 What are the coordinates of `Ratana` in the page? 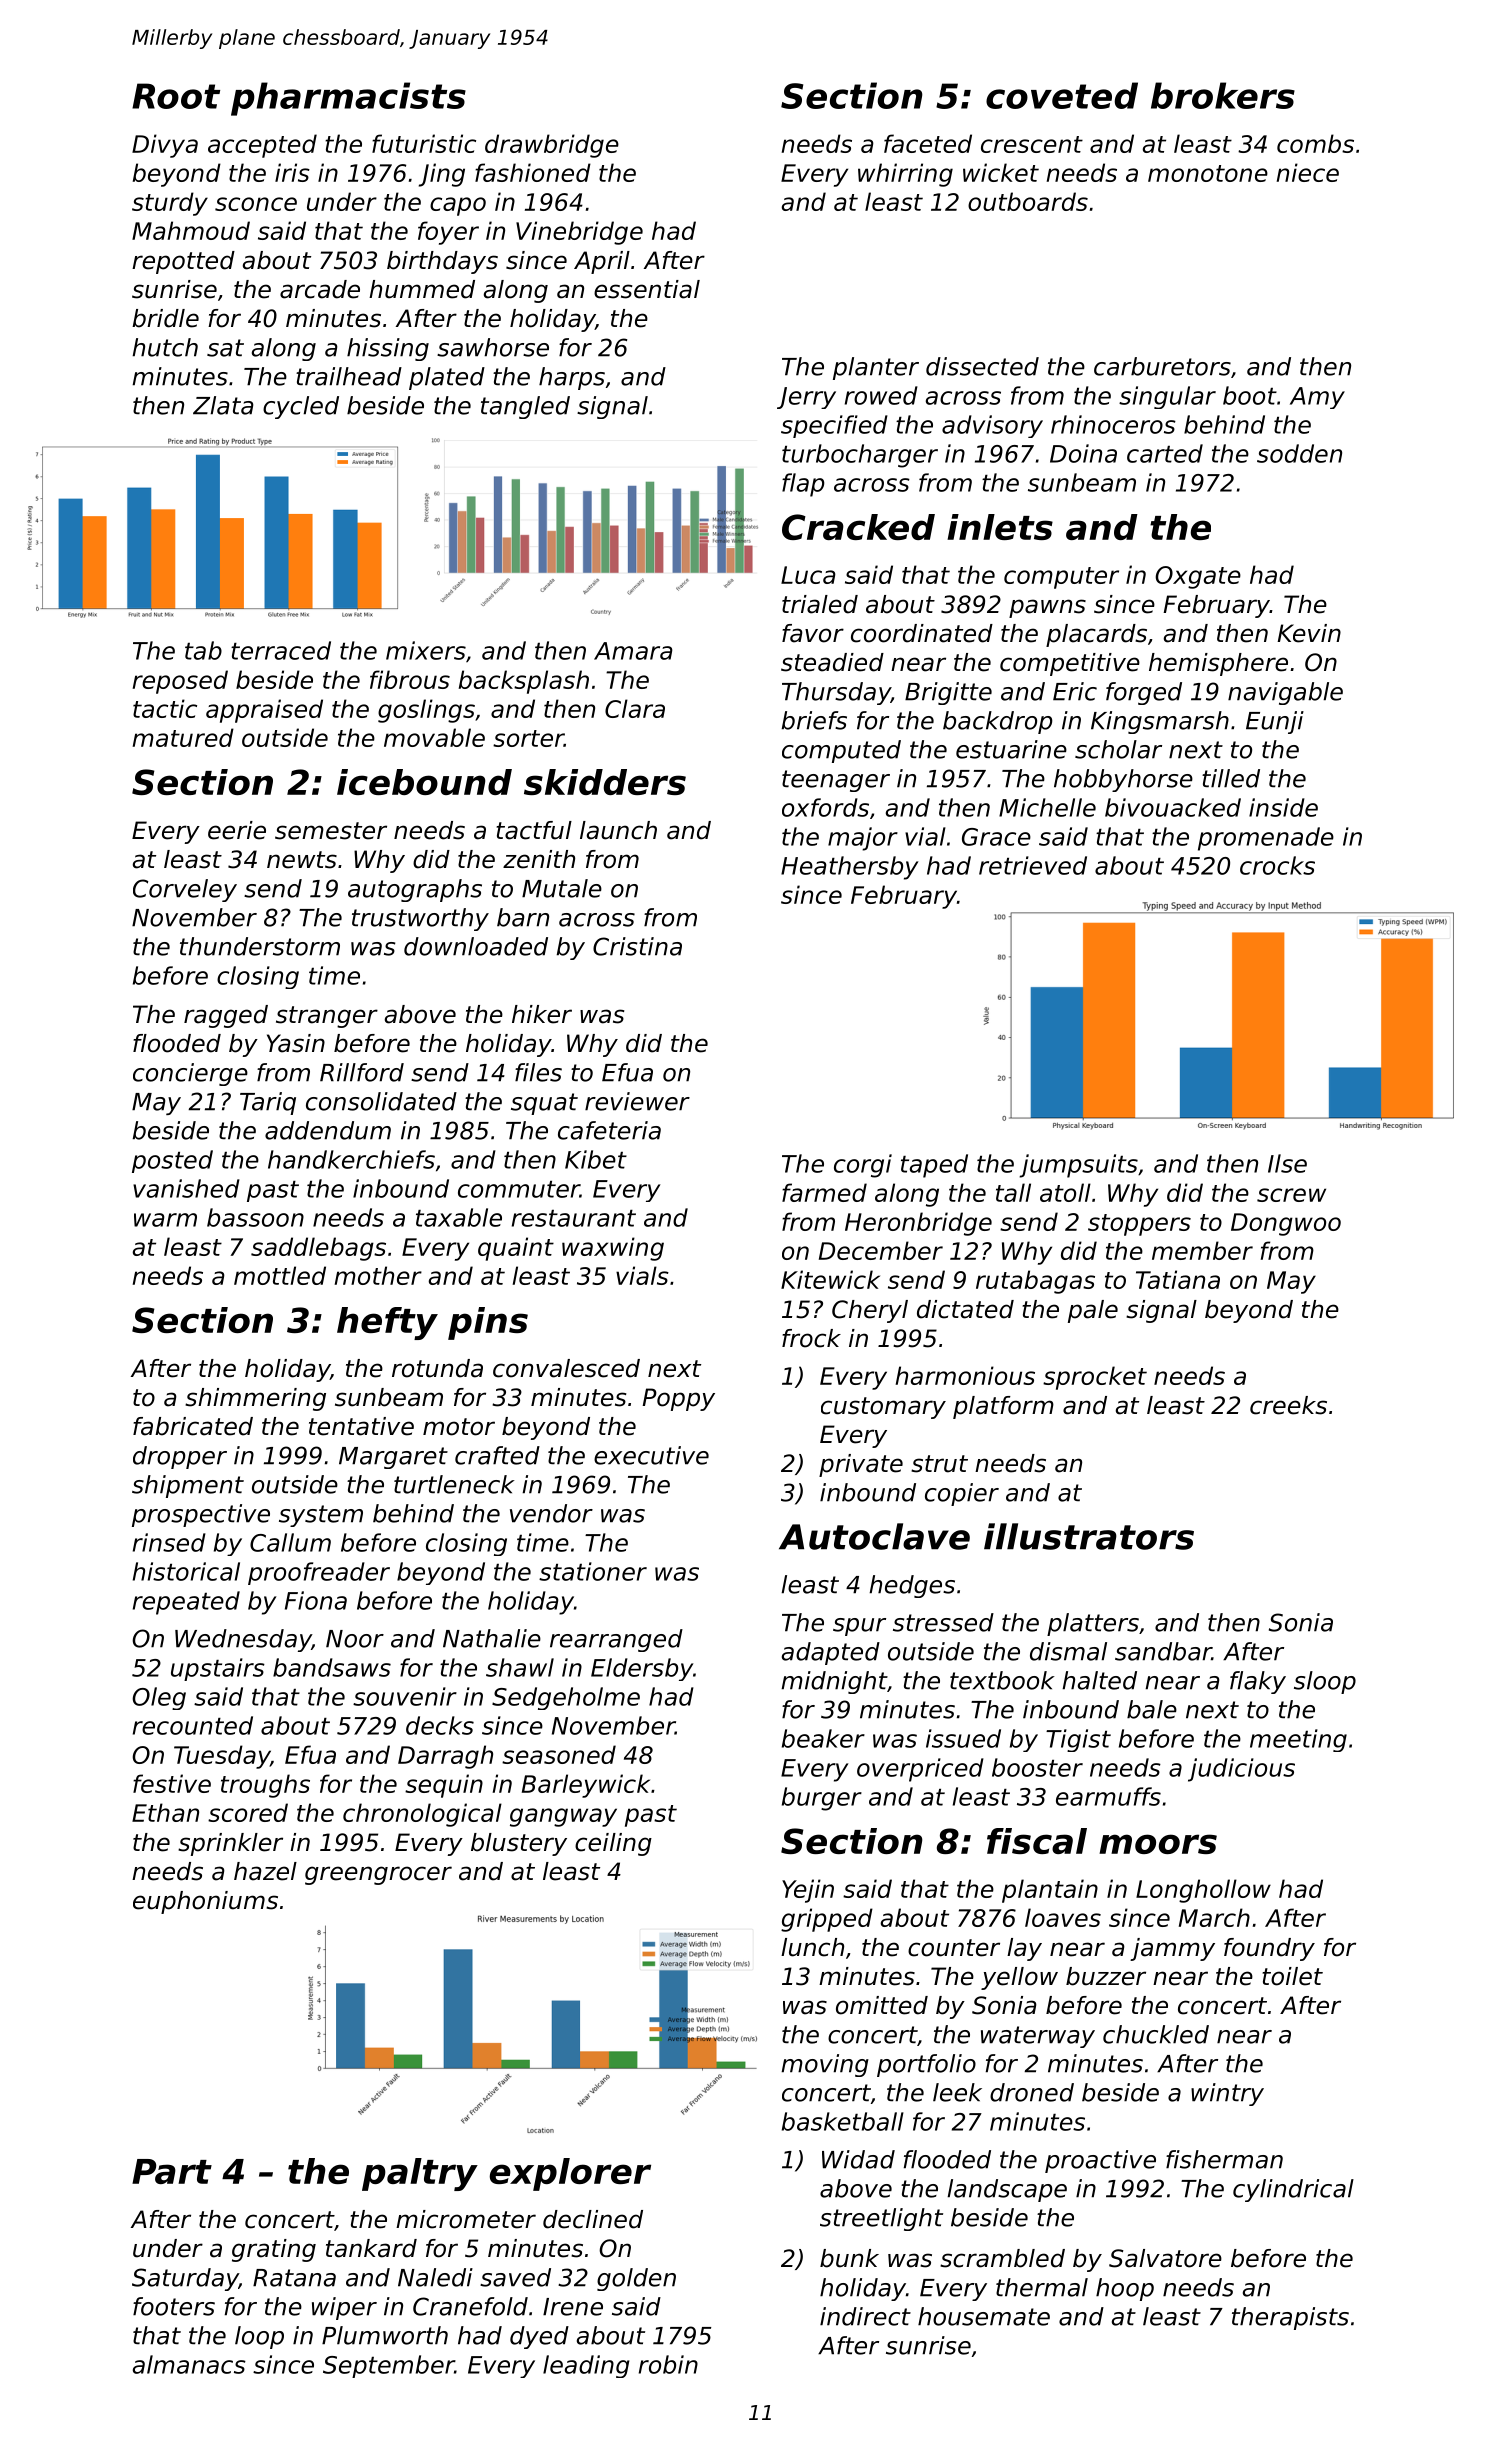 It's located at (294, 2278).
